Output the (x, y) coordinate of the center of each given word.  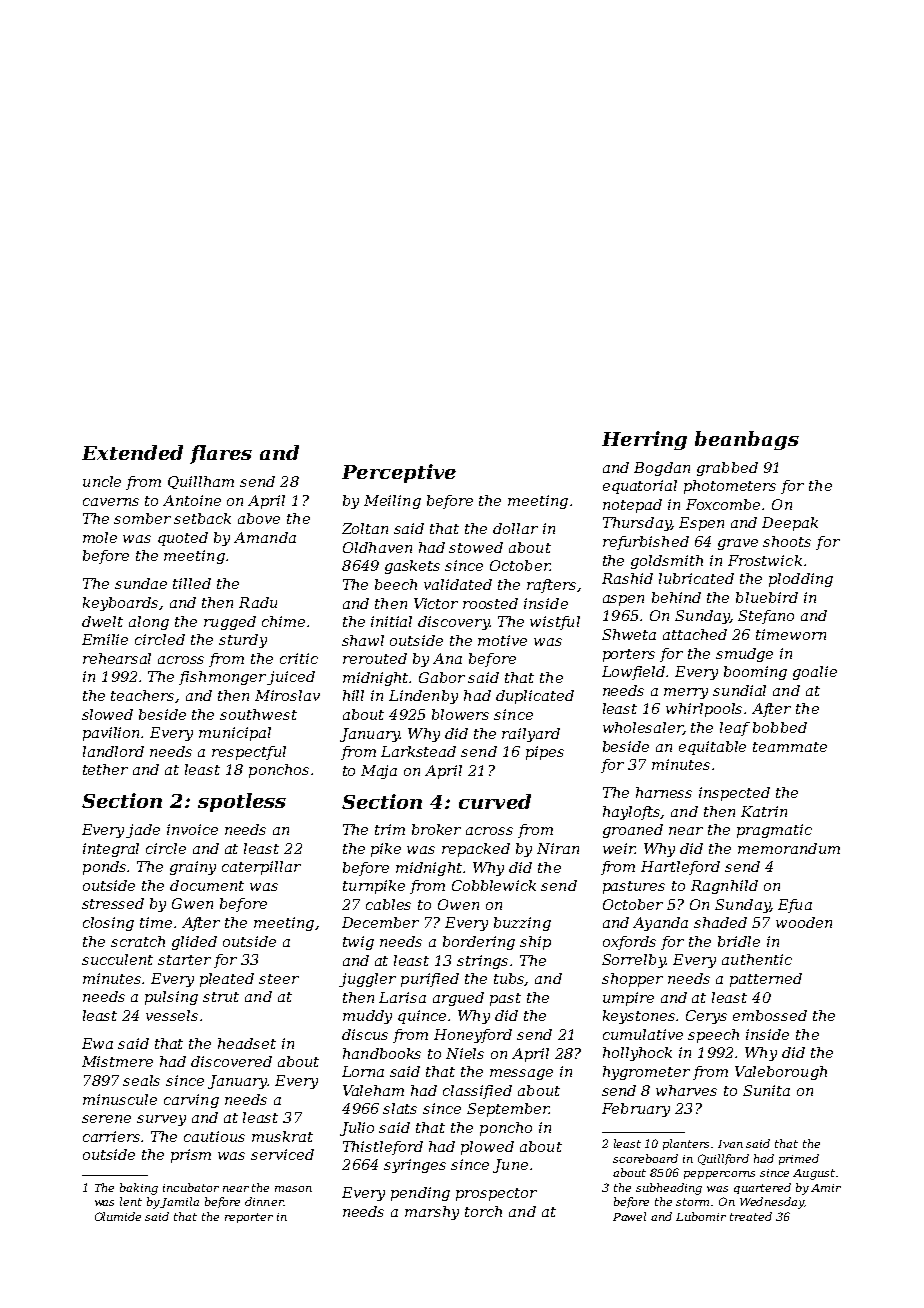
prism (191, 1156)
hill (353, 695)
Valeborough (781, 1073)
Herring (644, 440)
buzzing (522, 924)
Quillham (201, 482)
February (636, 1110)
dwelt (102, 621)
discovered (231, 1061)
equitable (712, 748)
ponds (105, 868)
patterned (766, 980)
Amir (826, 1188)
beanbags (747, 440)
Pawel (629, 1216)
